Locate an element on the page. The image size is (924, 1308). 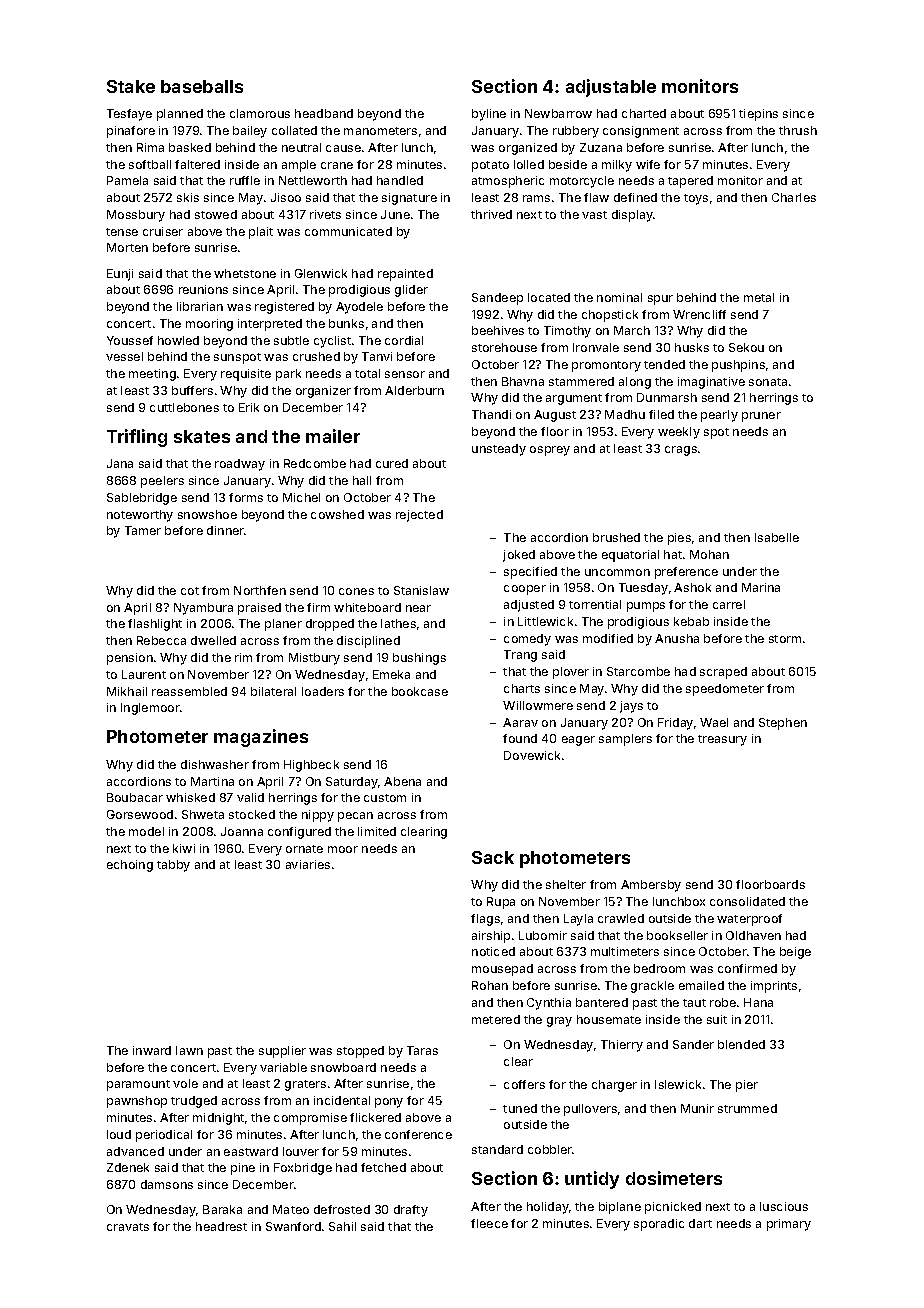
loud is located at coordinates (119, 1134).
